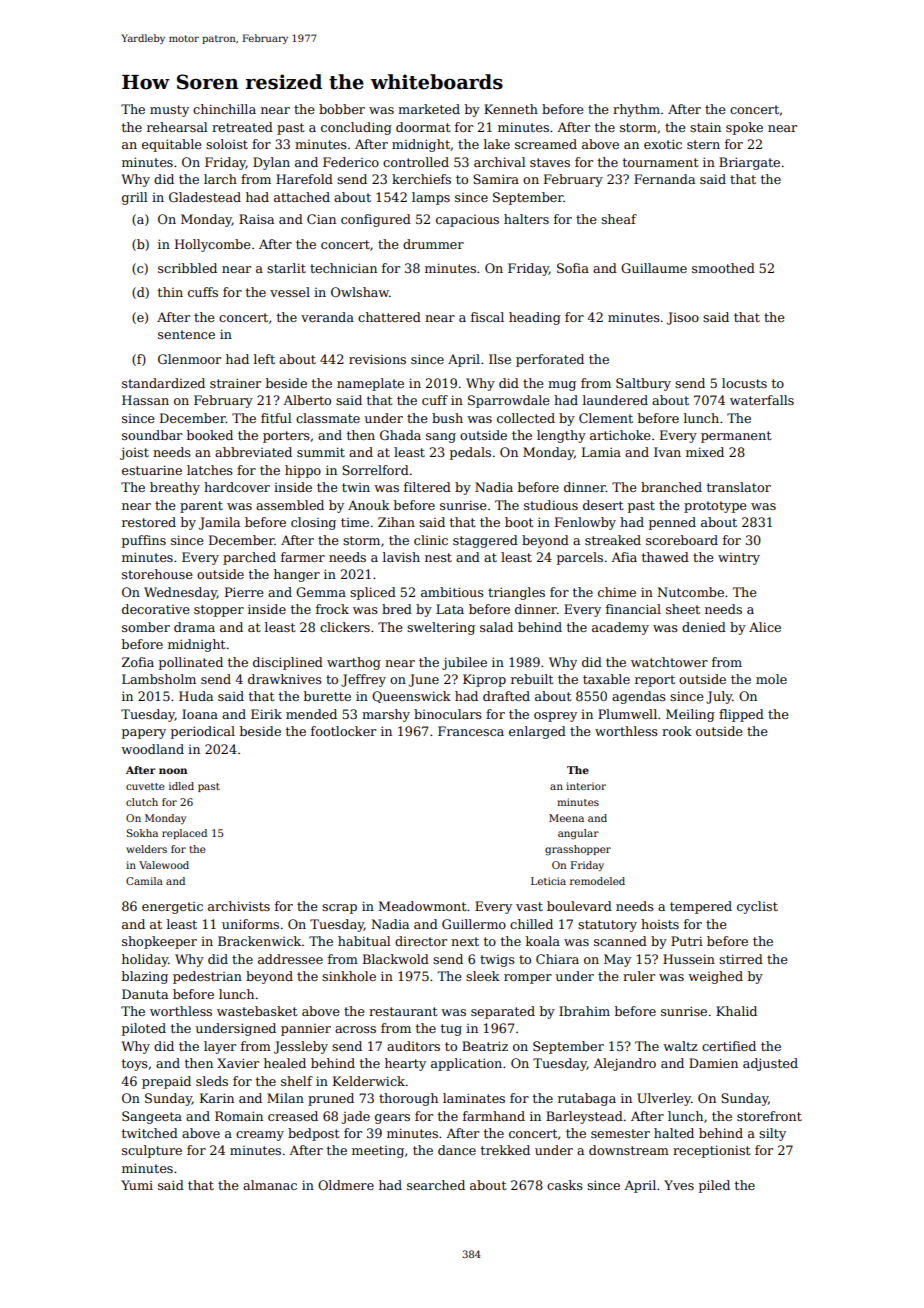 This image has width=924, height=1308. I want to click on piled, so click(714, 1186).
